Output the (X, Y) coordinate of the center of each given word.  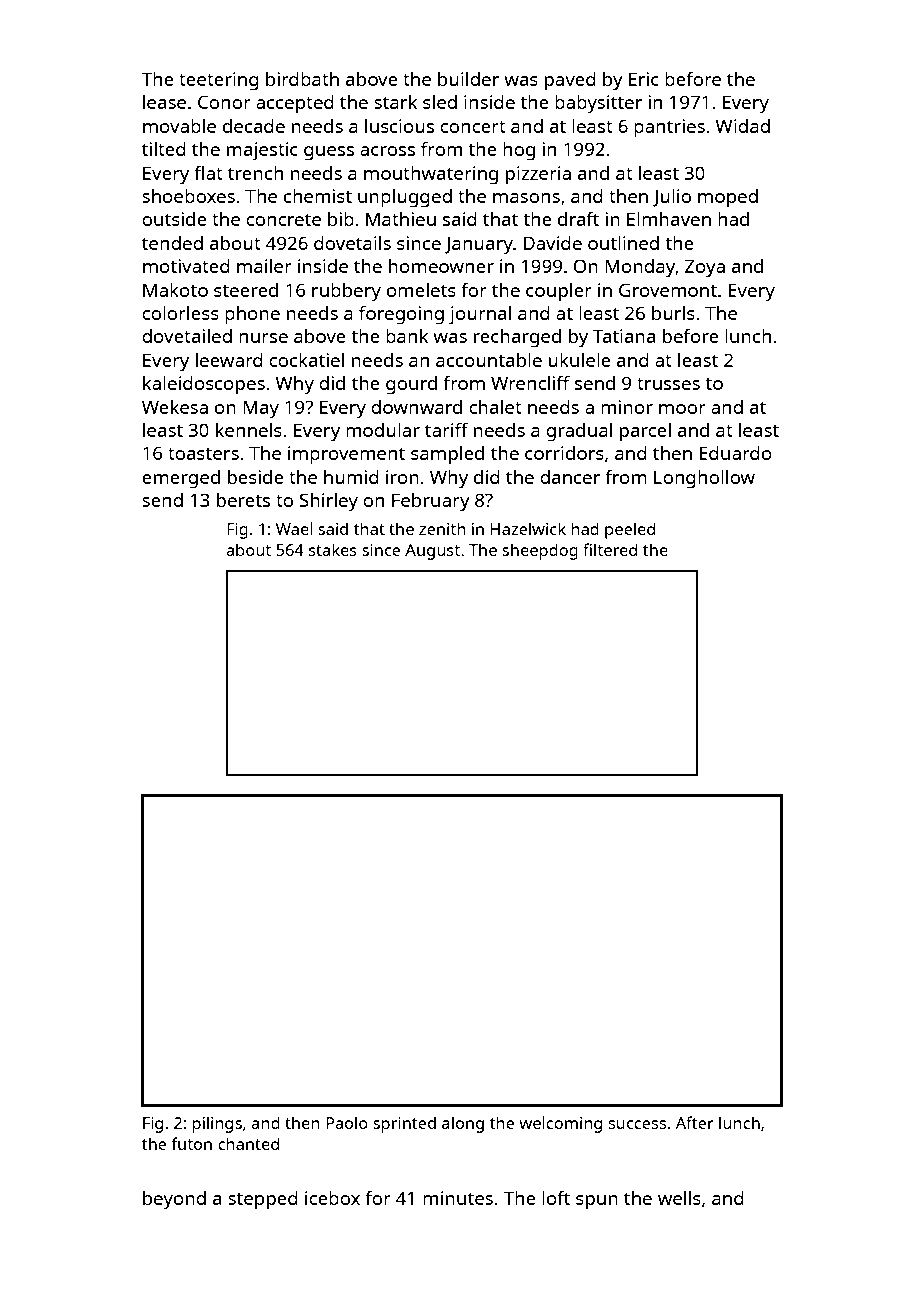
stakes (333, 549)
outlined (623, 242)
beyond (174, 1200)
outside (174, 219)
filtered (610, 549)
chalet (495, 407)
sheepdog (540, 551)
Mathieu (401, 219)
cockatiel (306, 360)
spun (597, 1202)
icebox (332, 1198)
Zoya (705, 268)
